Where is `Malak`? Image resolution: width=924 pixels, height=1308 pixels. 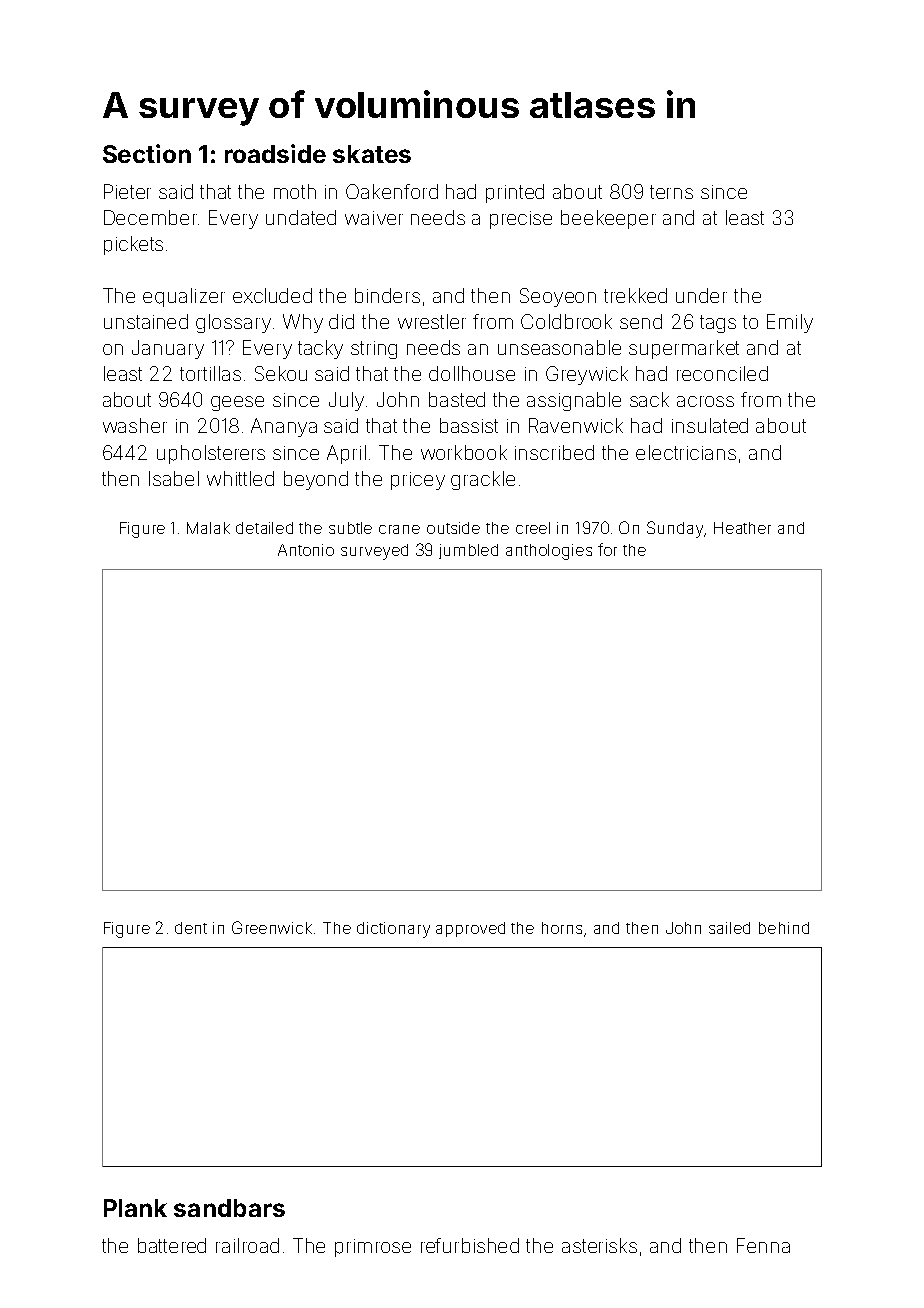 Malak is located at coordinates (208, 528).
